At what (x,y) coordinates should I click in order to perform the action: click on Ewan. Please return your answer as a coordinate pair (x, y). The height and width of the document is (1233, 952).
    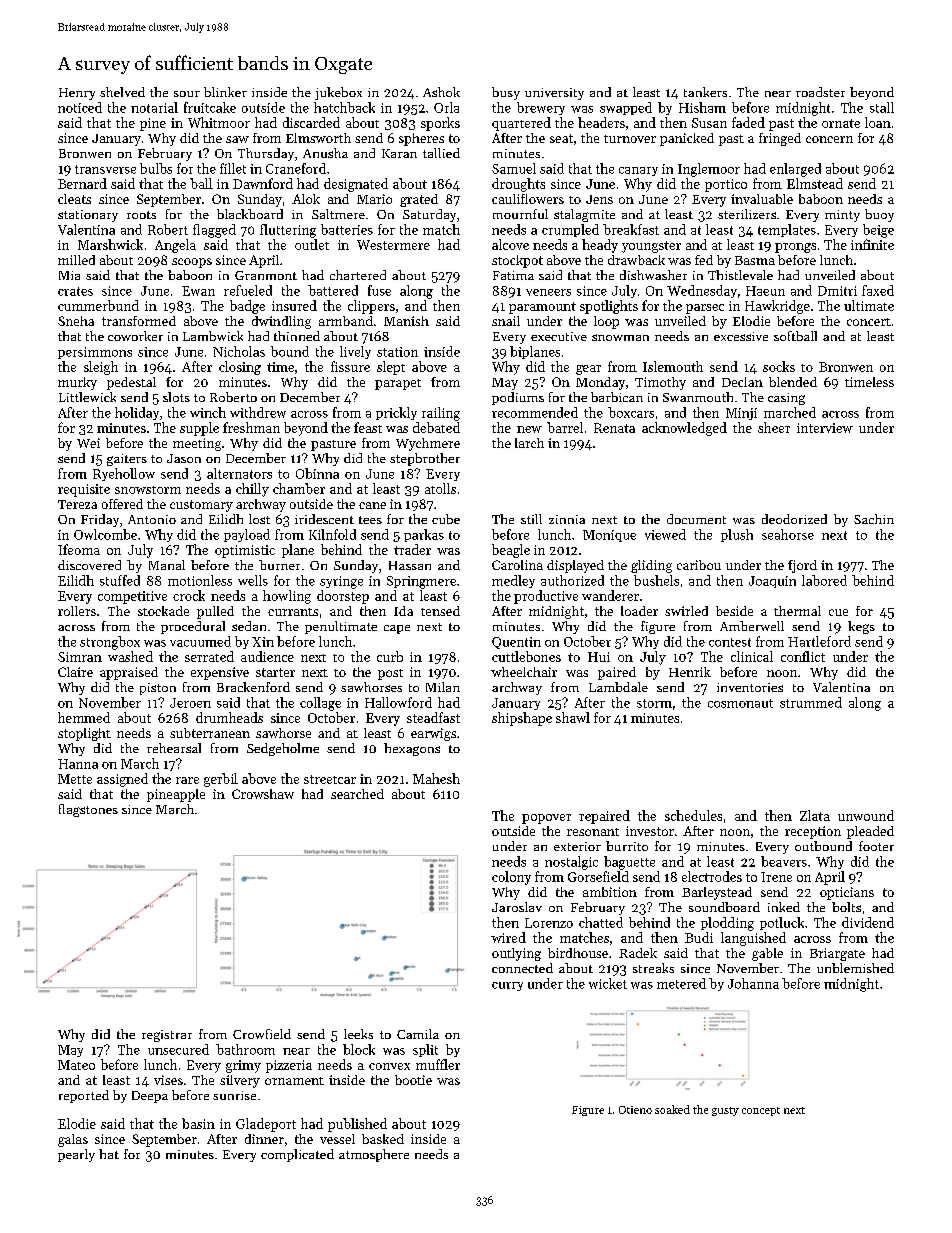
    Looking at the image, I should click on (198, 291).
